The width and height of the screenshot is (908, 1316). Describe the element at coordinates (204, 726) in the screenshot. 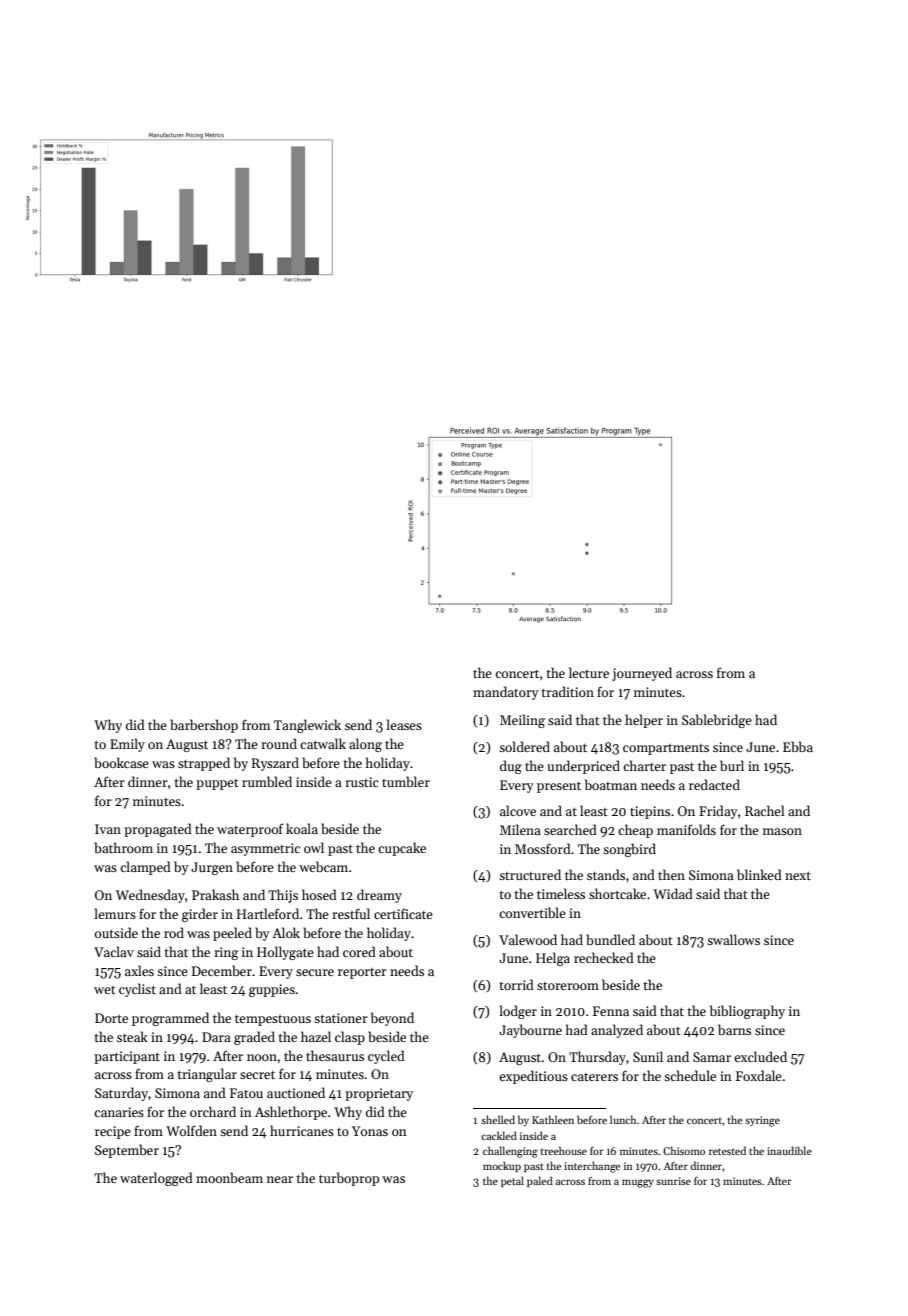

I see `barbershop` at that location.
